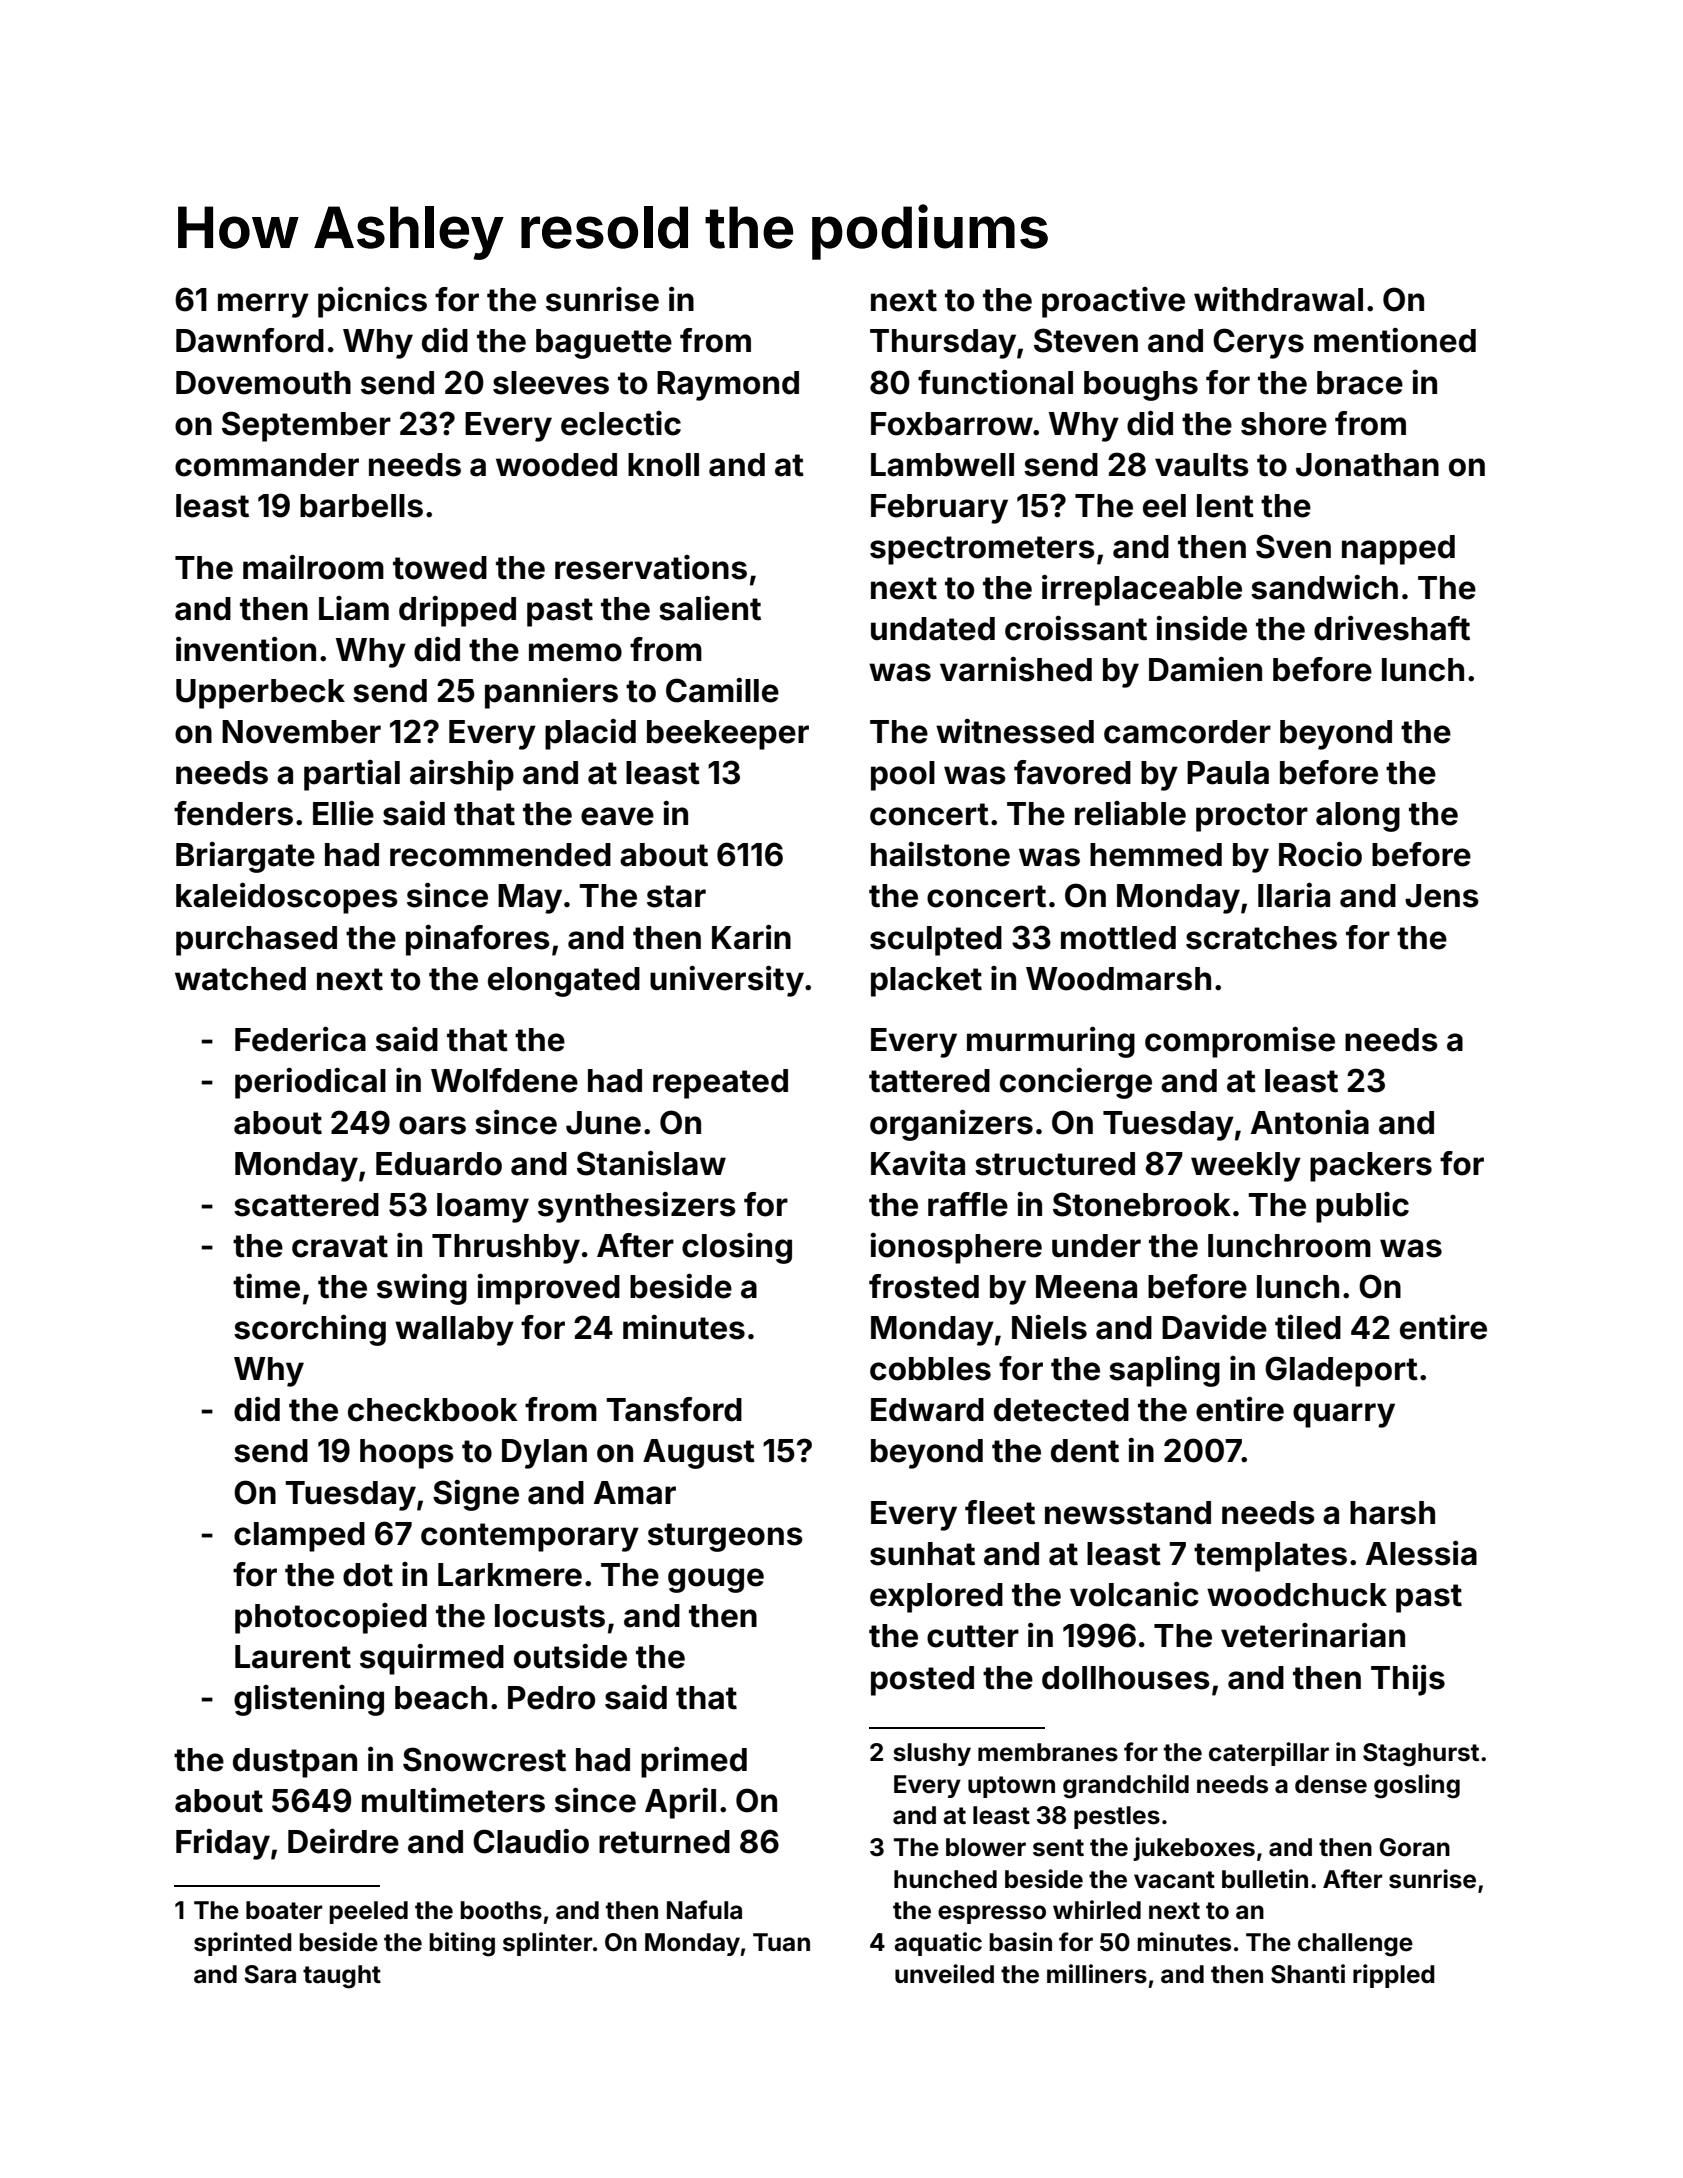 The height and width of the image is (2178, 1683). What do you see at coordinates (267, 465) in the image?
I see `commander` at bounding box center [267, 465].
